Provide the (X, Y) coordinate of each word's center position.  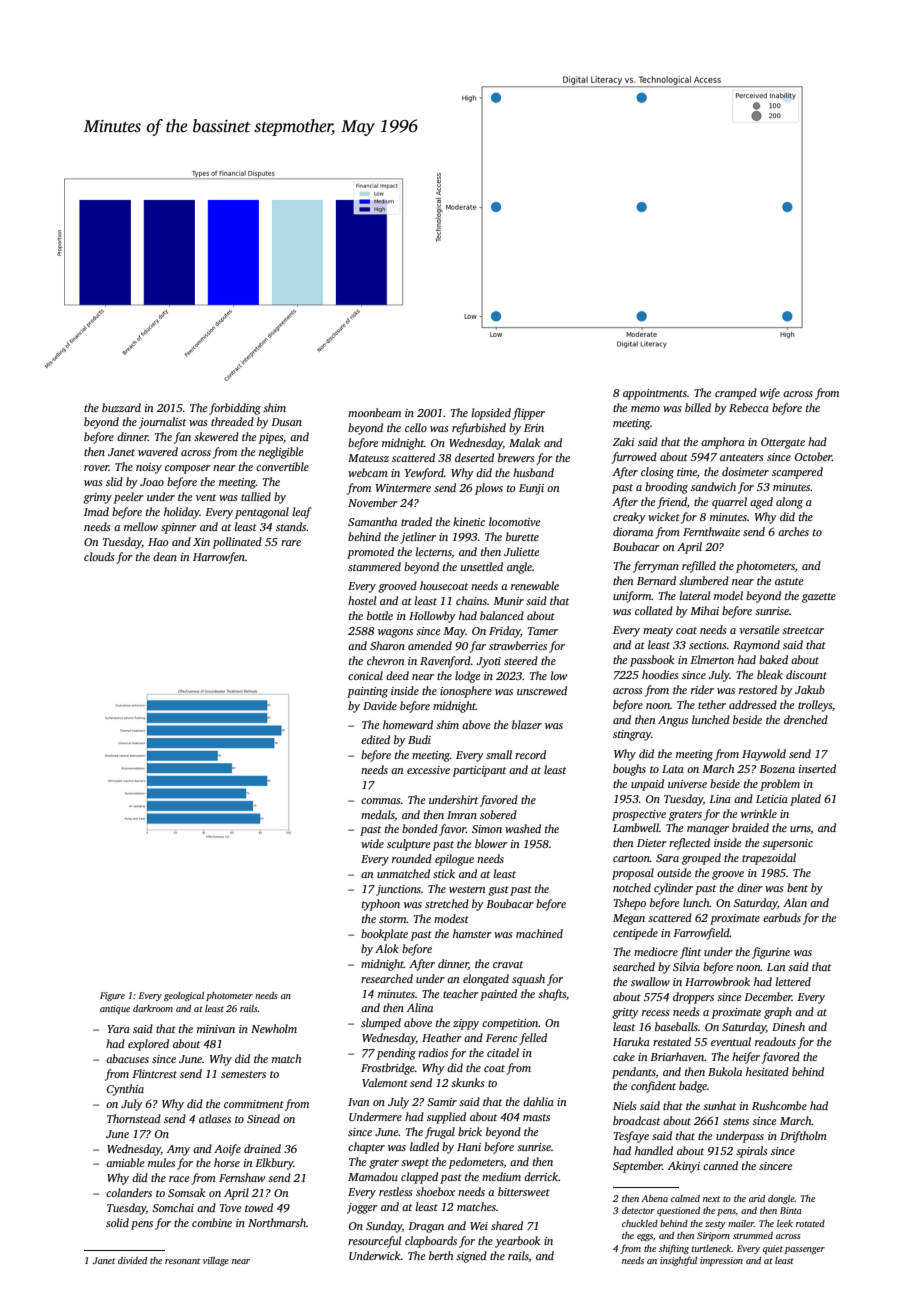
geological (184, 996)
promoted (370, 553)
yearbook (517, 1242)
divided (132, 1260)
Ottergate (783, 443)
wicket (664, 516)
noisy (149, 468)
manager (708, 830)
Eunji (531, 489)
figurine (771, 953)
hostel (362, 600)
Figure (112, 996)
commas (380, 801)
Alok (387, 948)
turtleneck (711, 1248)
